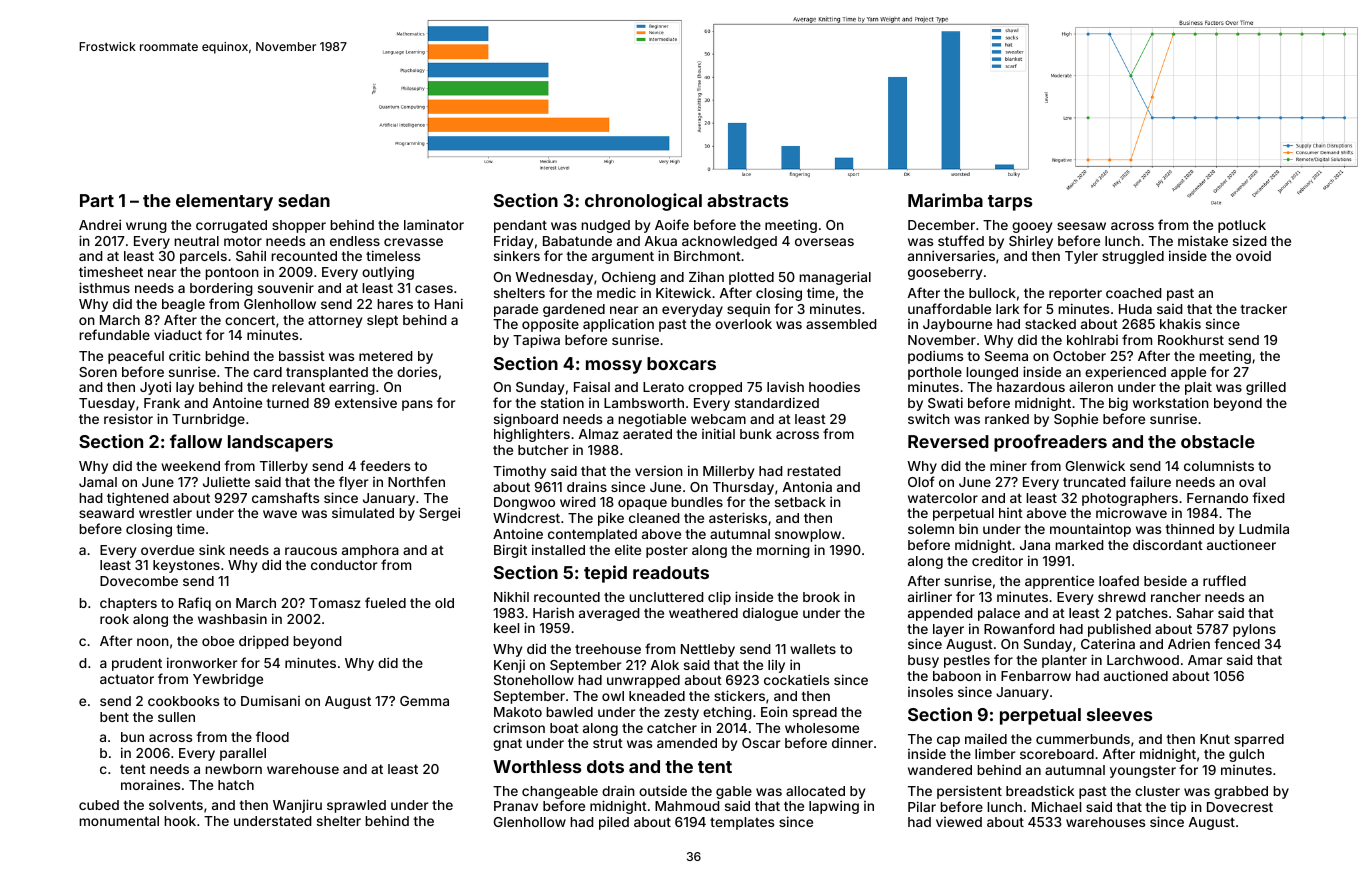 The height and width of the screenshot is (887, 1372). What do you see at coordinates (814, 471) in the screenshot?
I see `restated` at bounding box center [814, 471].
